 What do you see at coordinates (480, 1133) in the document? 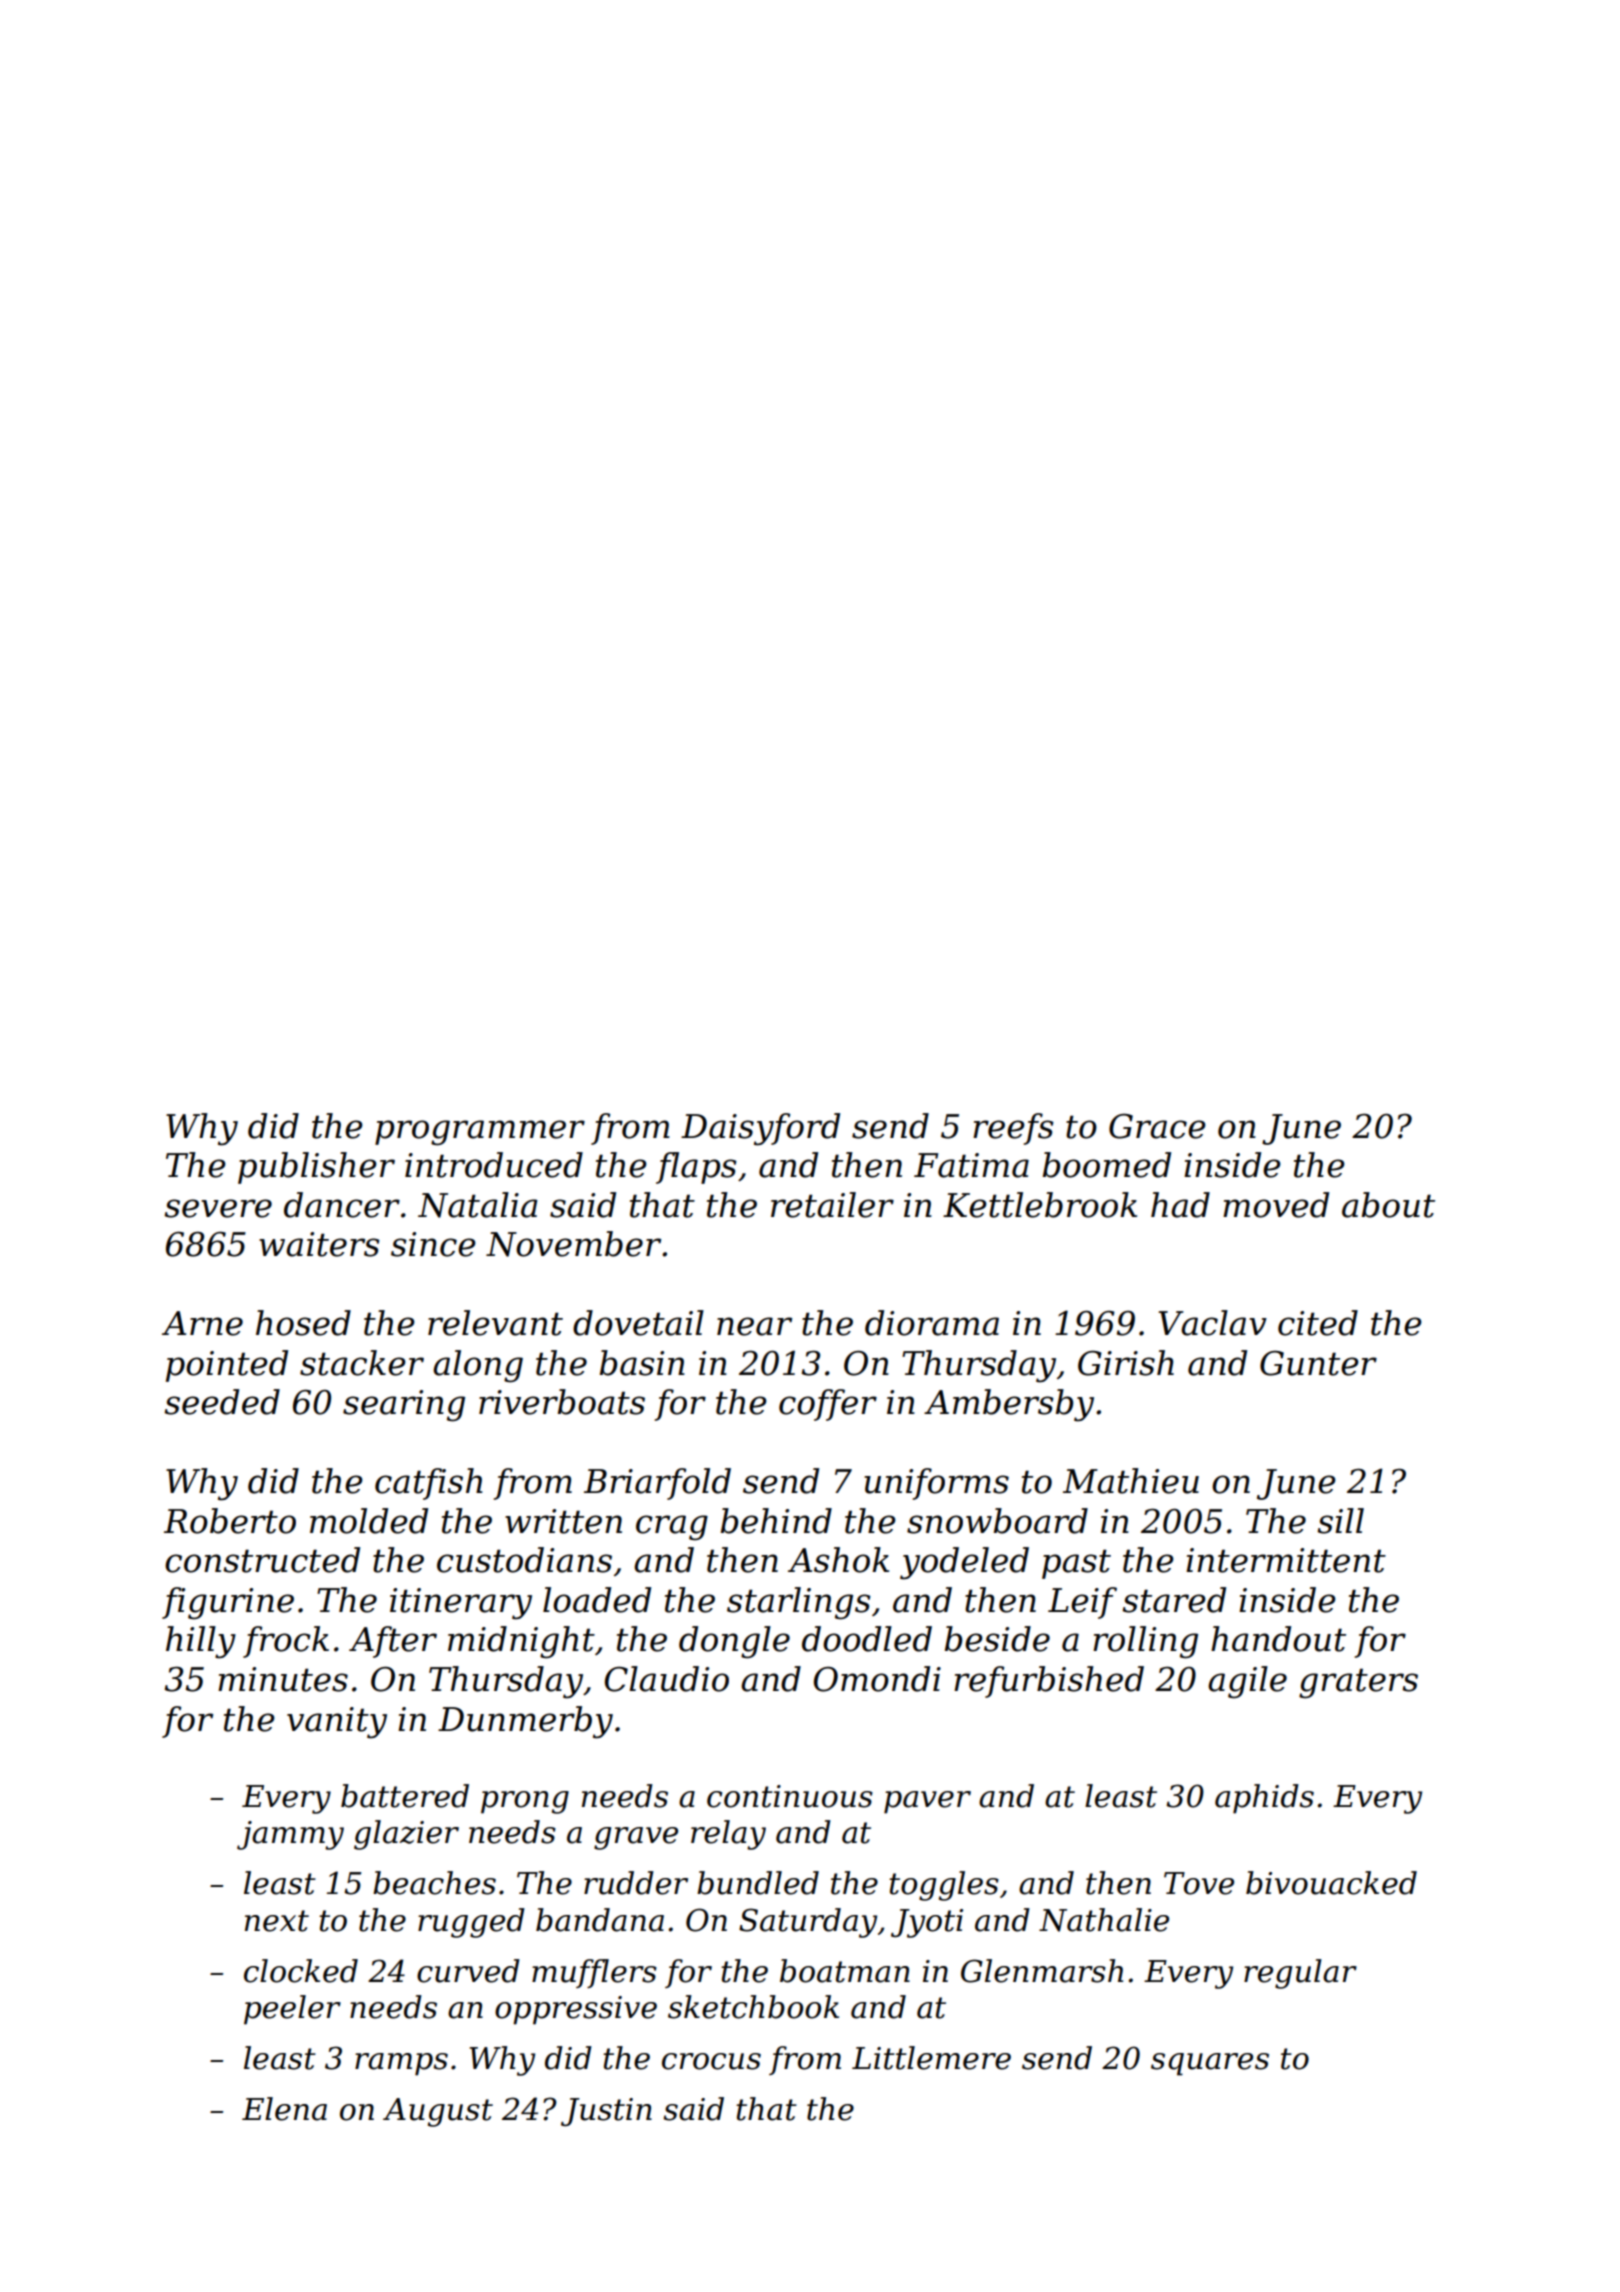
I see `programmer` at bounding box center [480, 1133].
